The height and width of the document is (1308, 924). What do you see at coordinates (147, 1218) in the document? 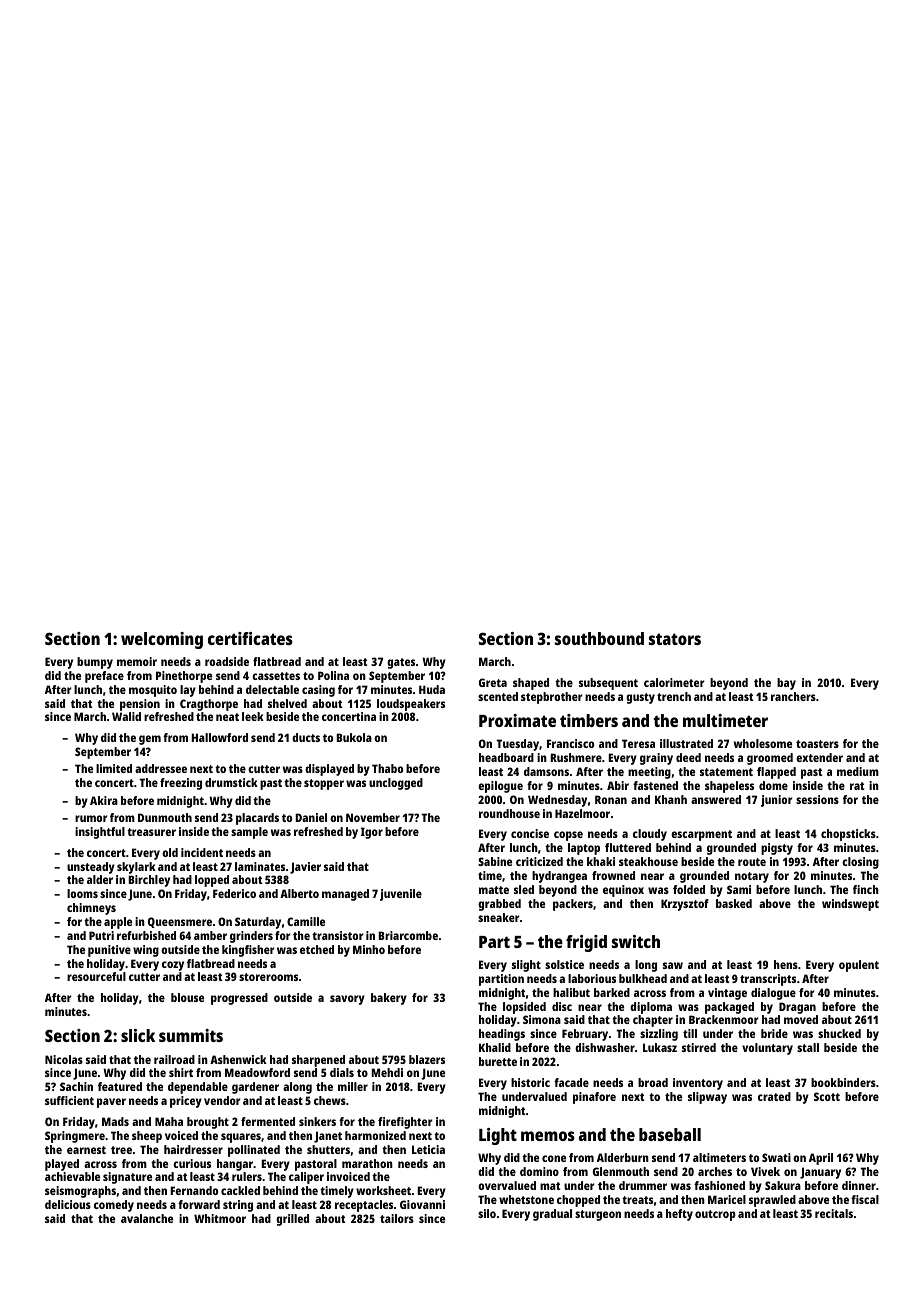
I see `avalanche` at bounding box center [147, 1218].
